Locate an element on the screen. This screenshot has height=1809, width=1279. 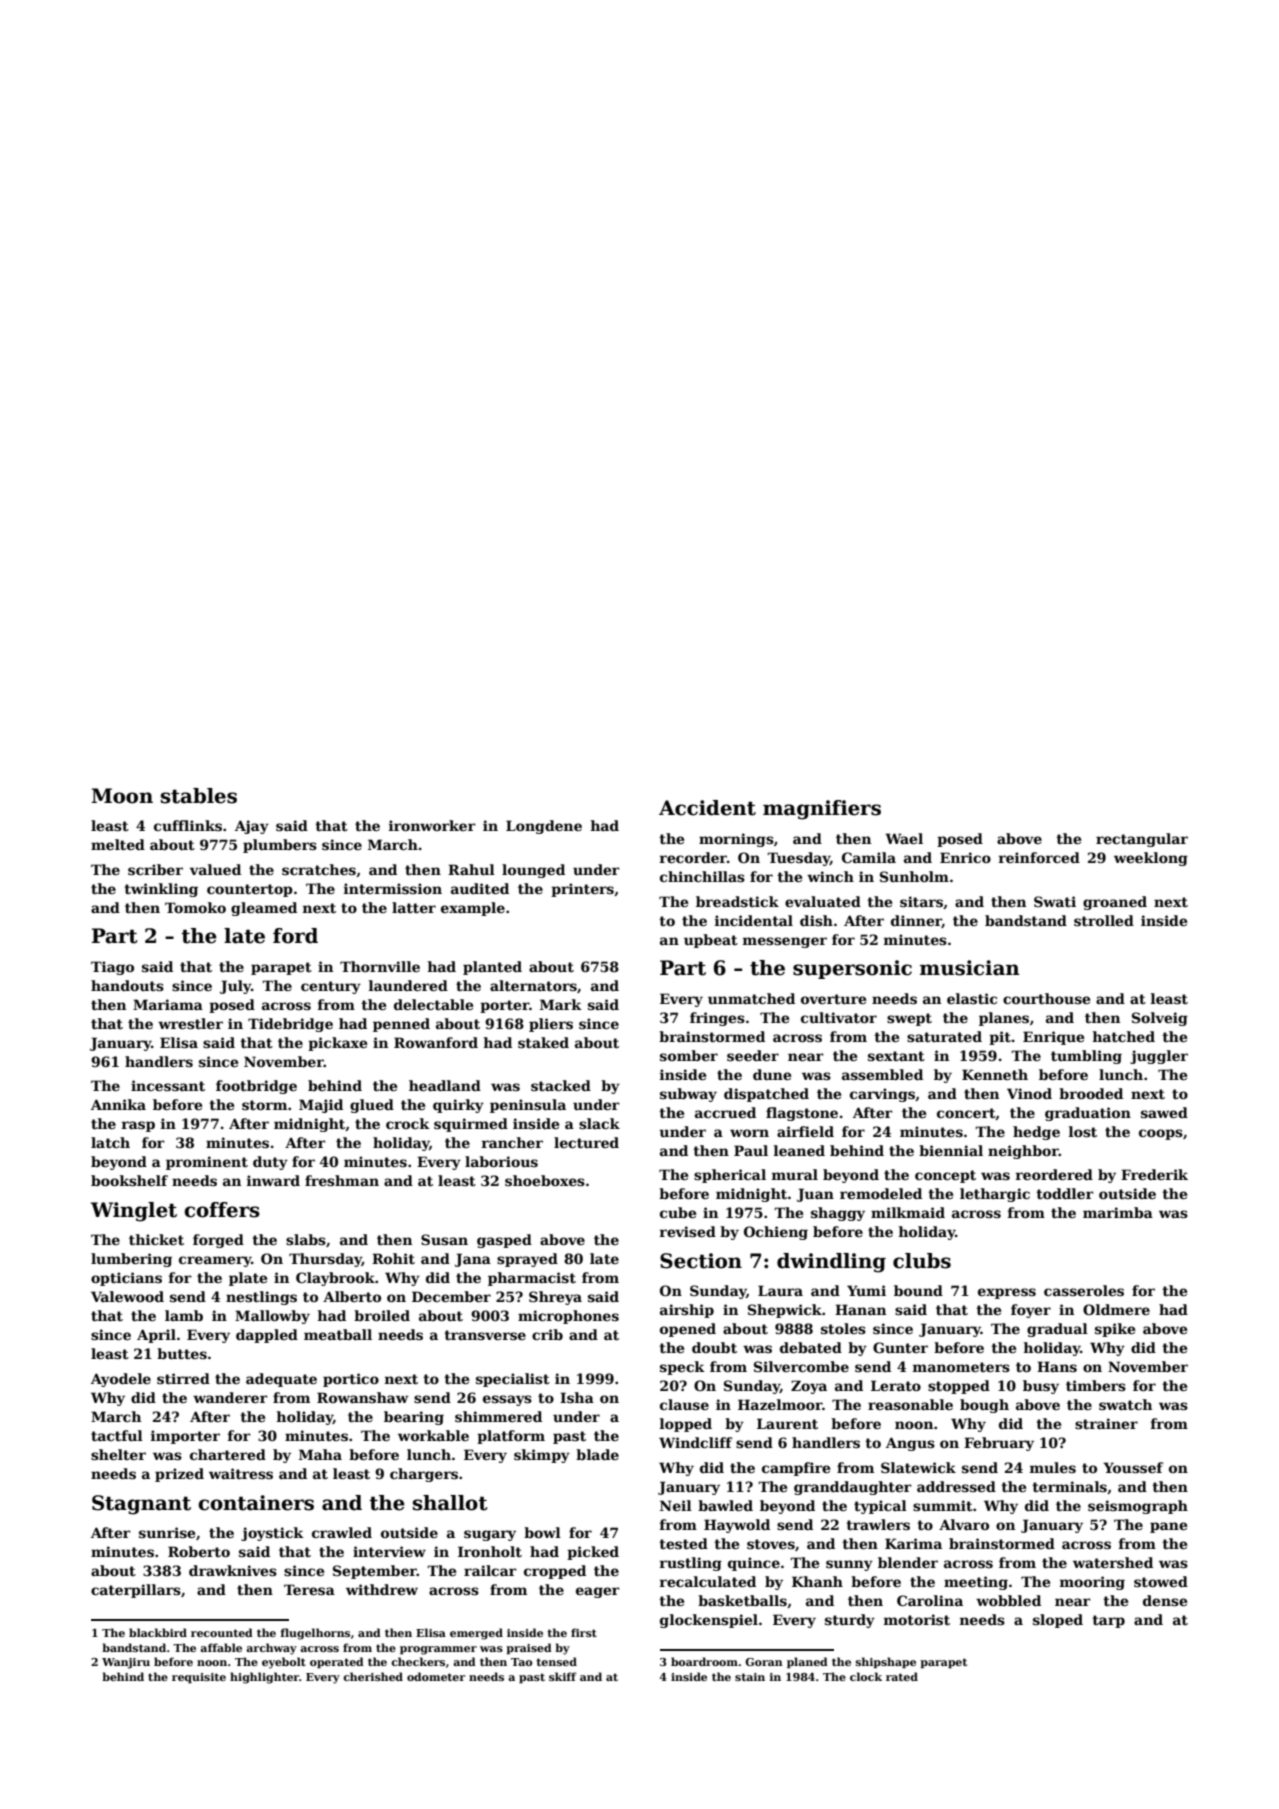
magnifiers is located at coordinates (822, 810).
